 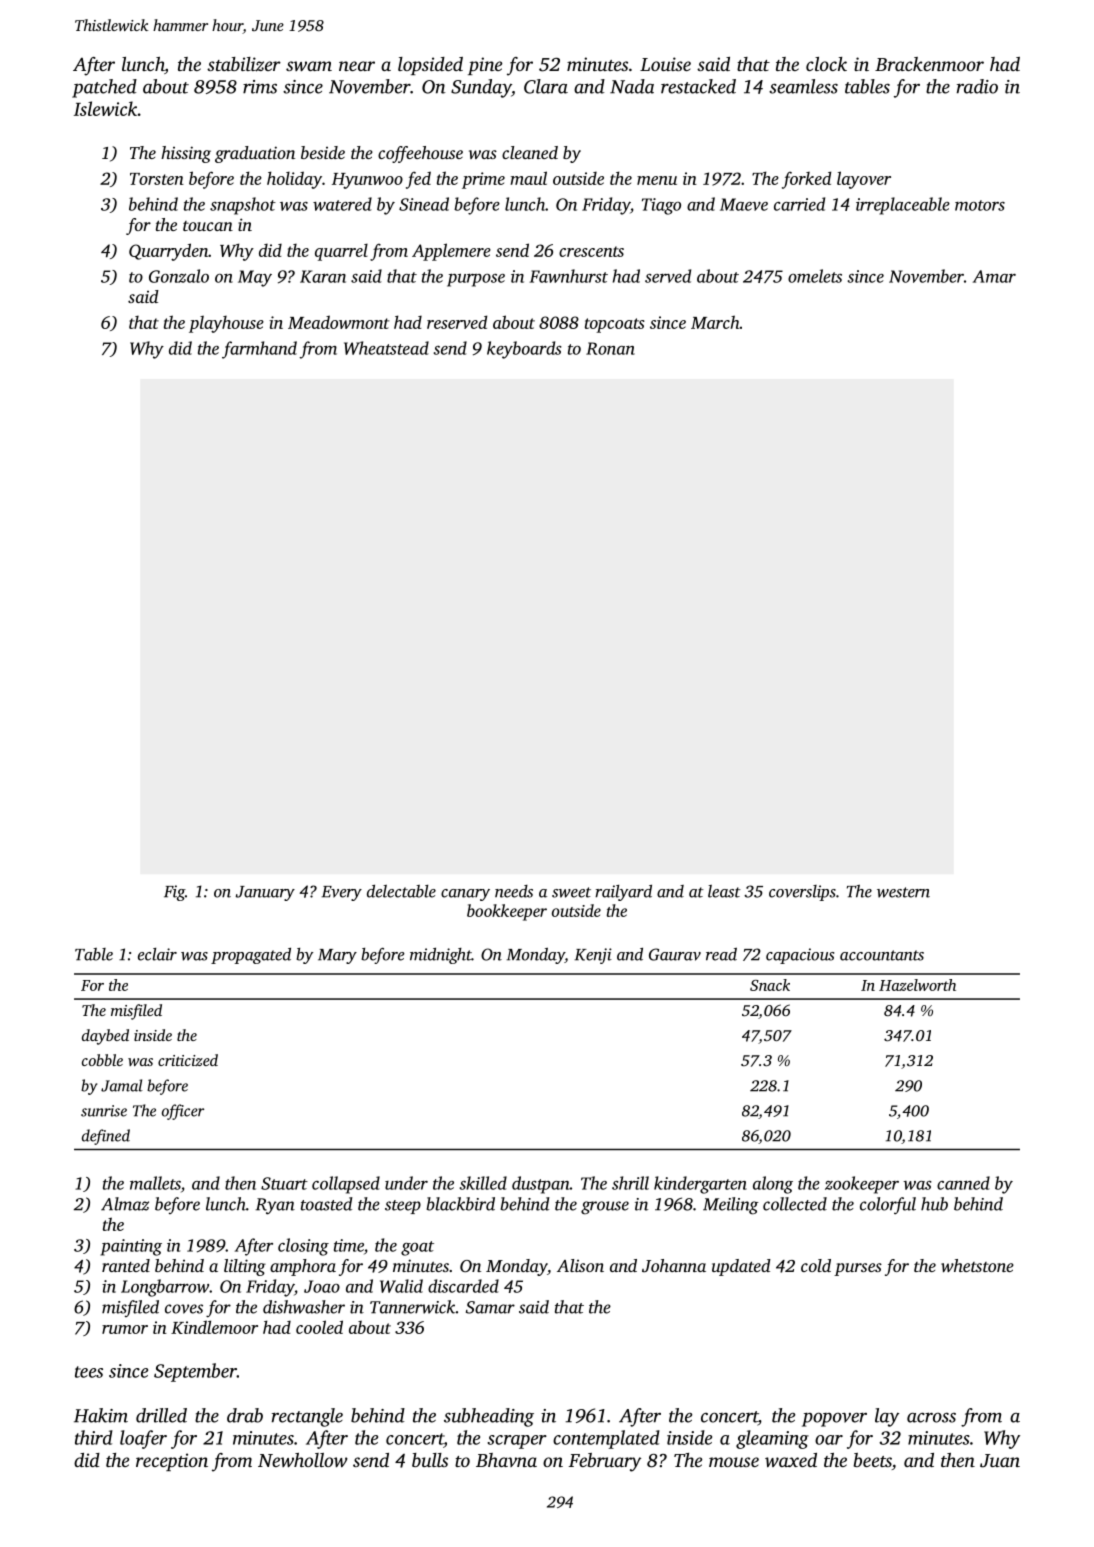 What do you see at coordinates (174, 893) in the page?
I see `Fig` at bounding box center [174, 893].
